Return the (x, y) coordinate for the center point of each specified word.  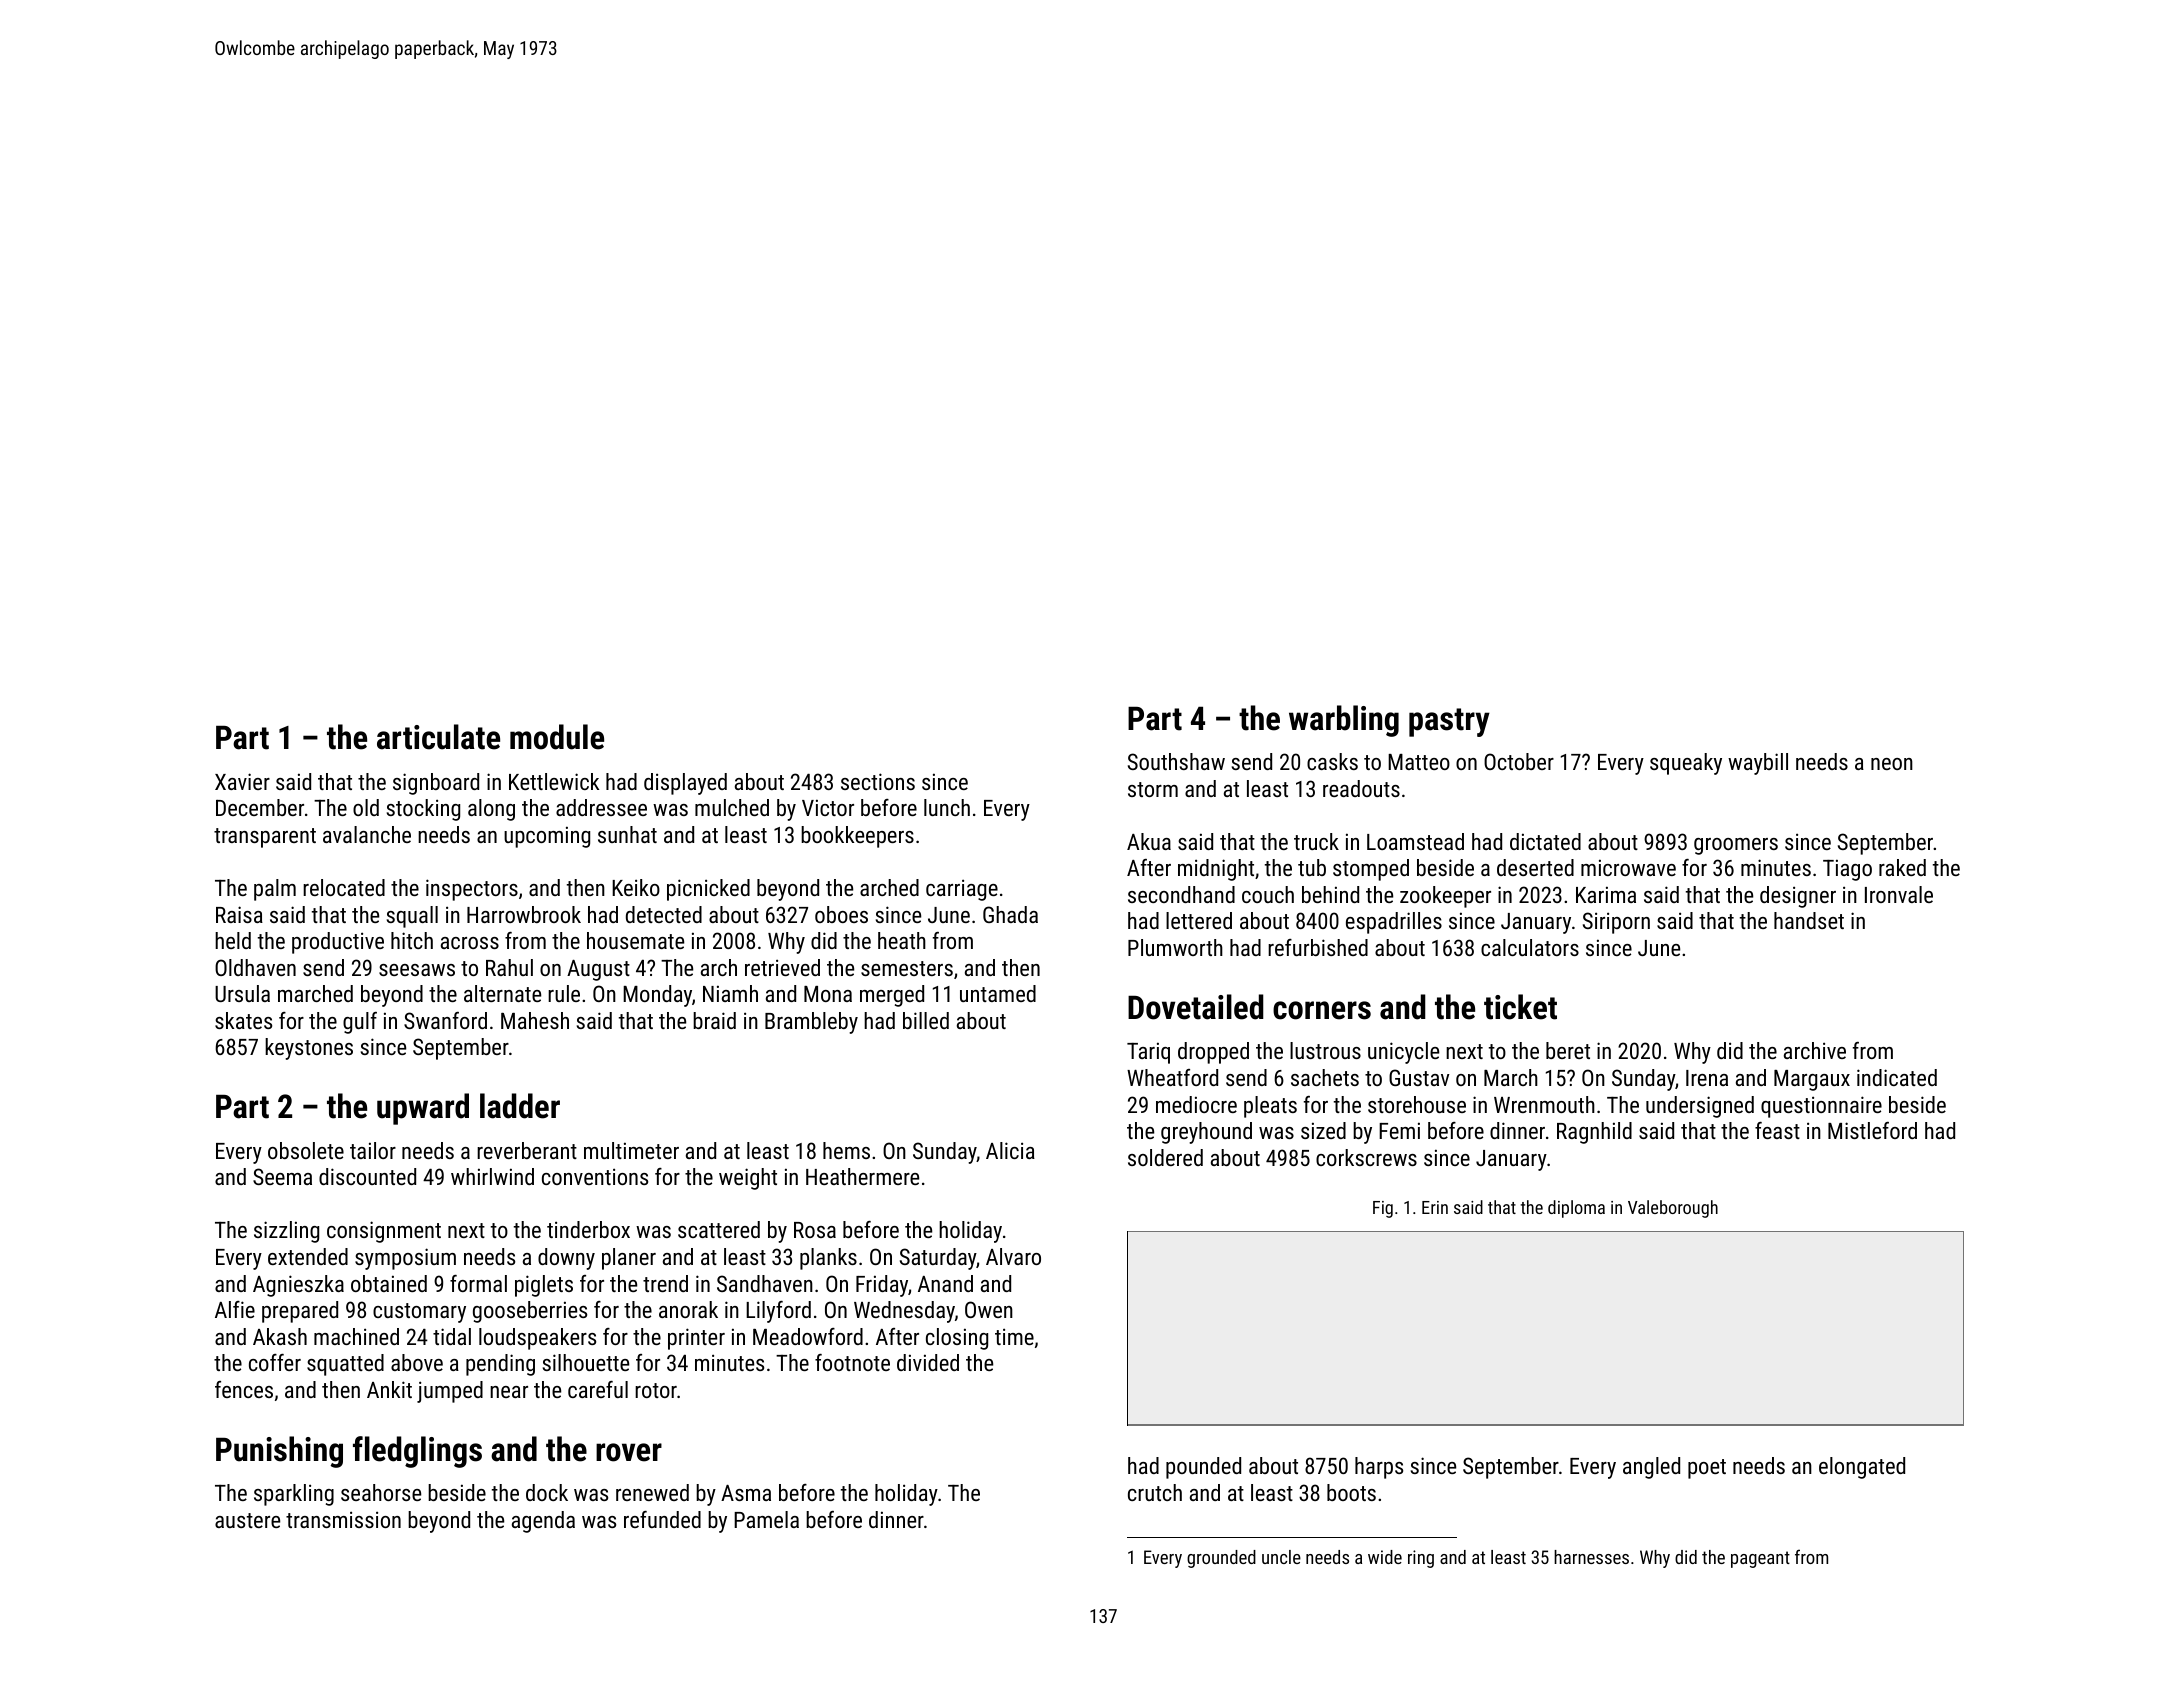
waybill (1758, 764)
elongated (1862, 1468)
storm (1153, 789)
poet (1707, 1469)
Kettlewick (554, 781)
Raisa (239, 914)
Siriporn (1616, 923)
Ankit (389, 1389)
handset (1809, 920)
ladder (520, 1106)
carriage (962, 890)
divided (928, 1362)
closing (957, 1339)
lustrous (1325, 1050)
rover (629, 1452)
